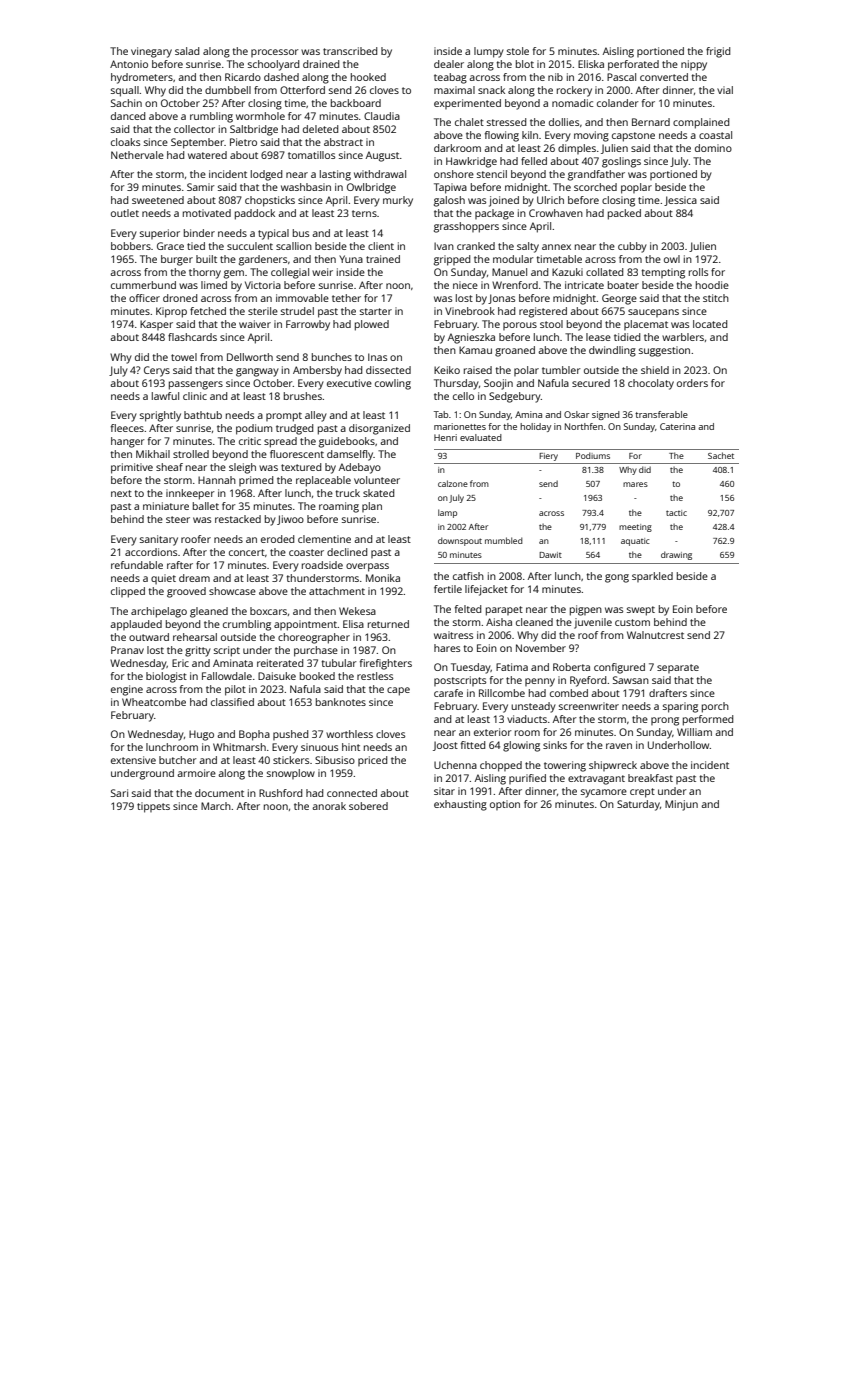  What do you see at coordinates (243, 142) in the image?
I see `Pietro` at bounding box center [243, 142].
